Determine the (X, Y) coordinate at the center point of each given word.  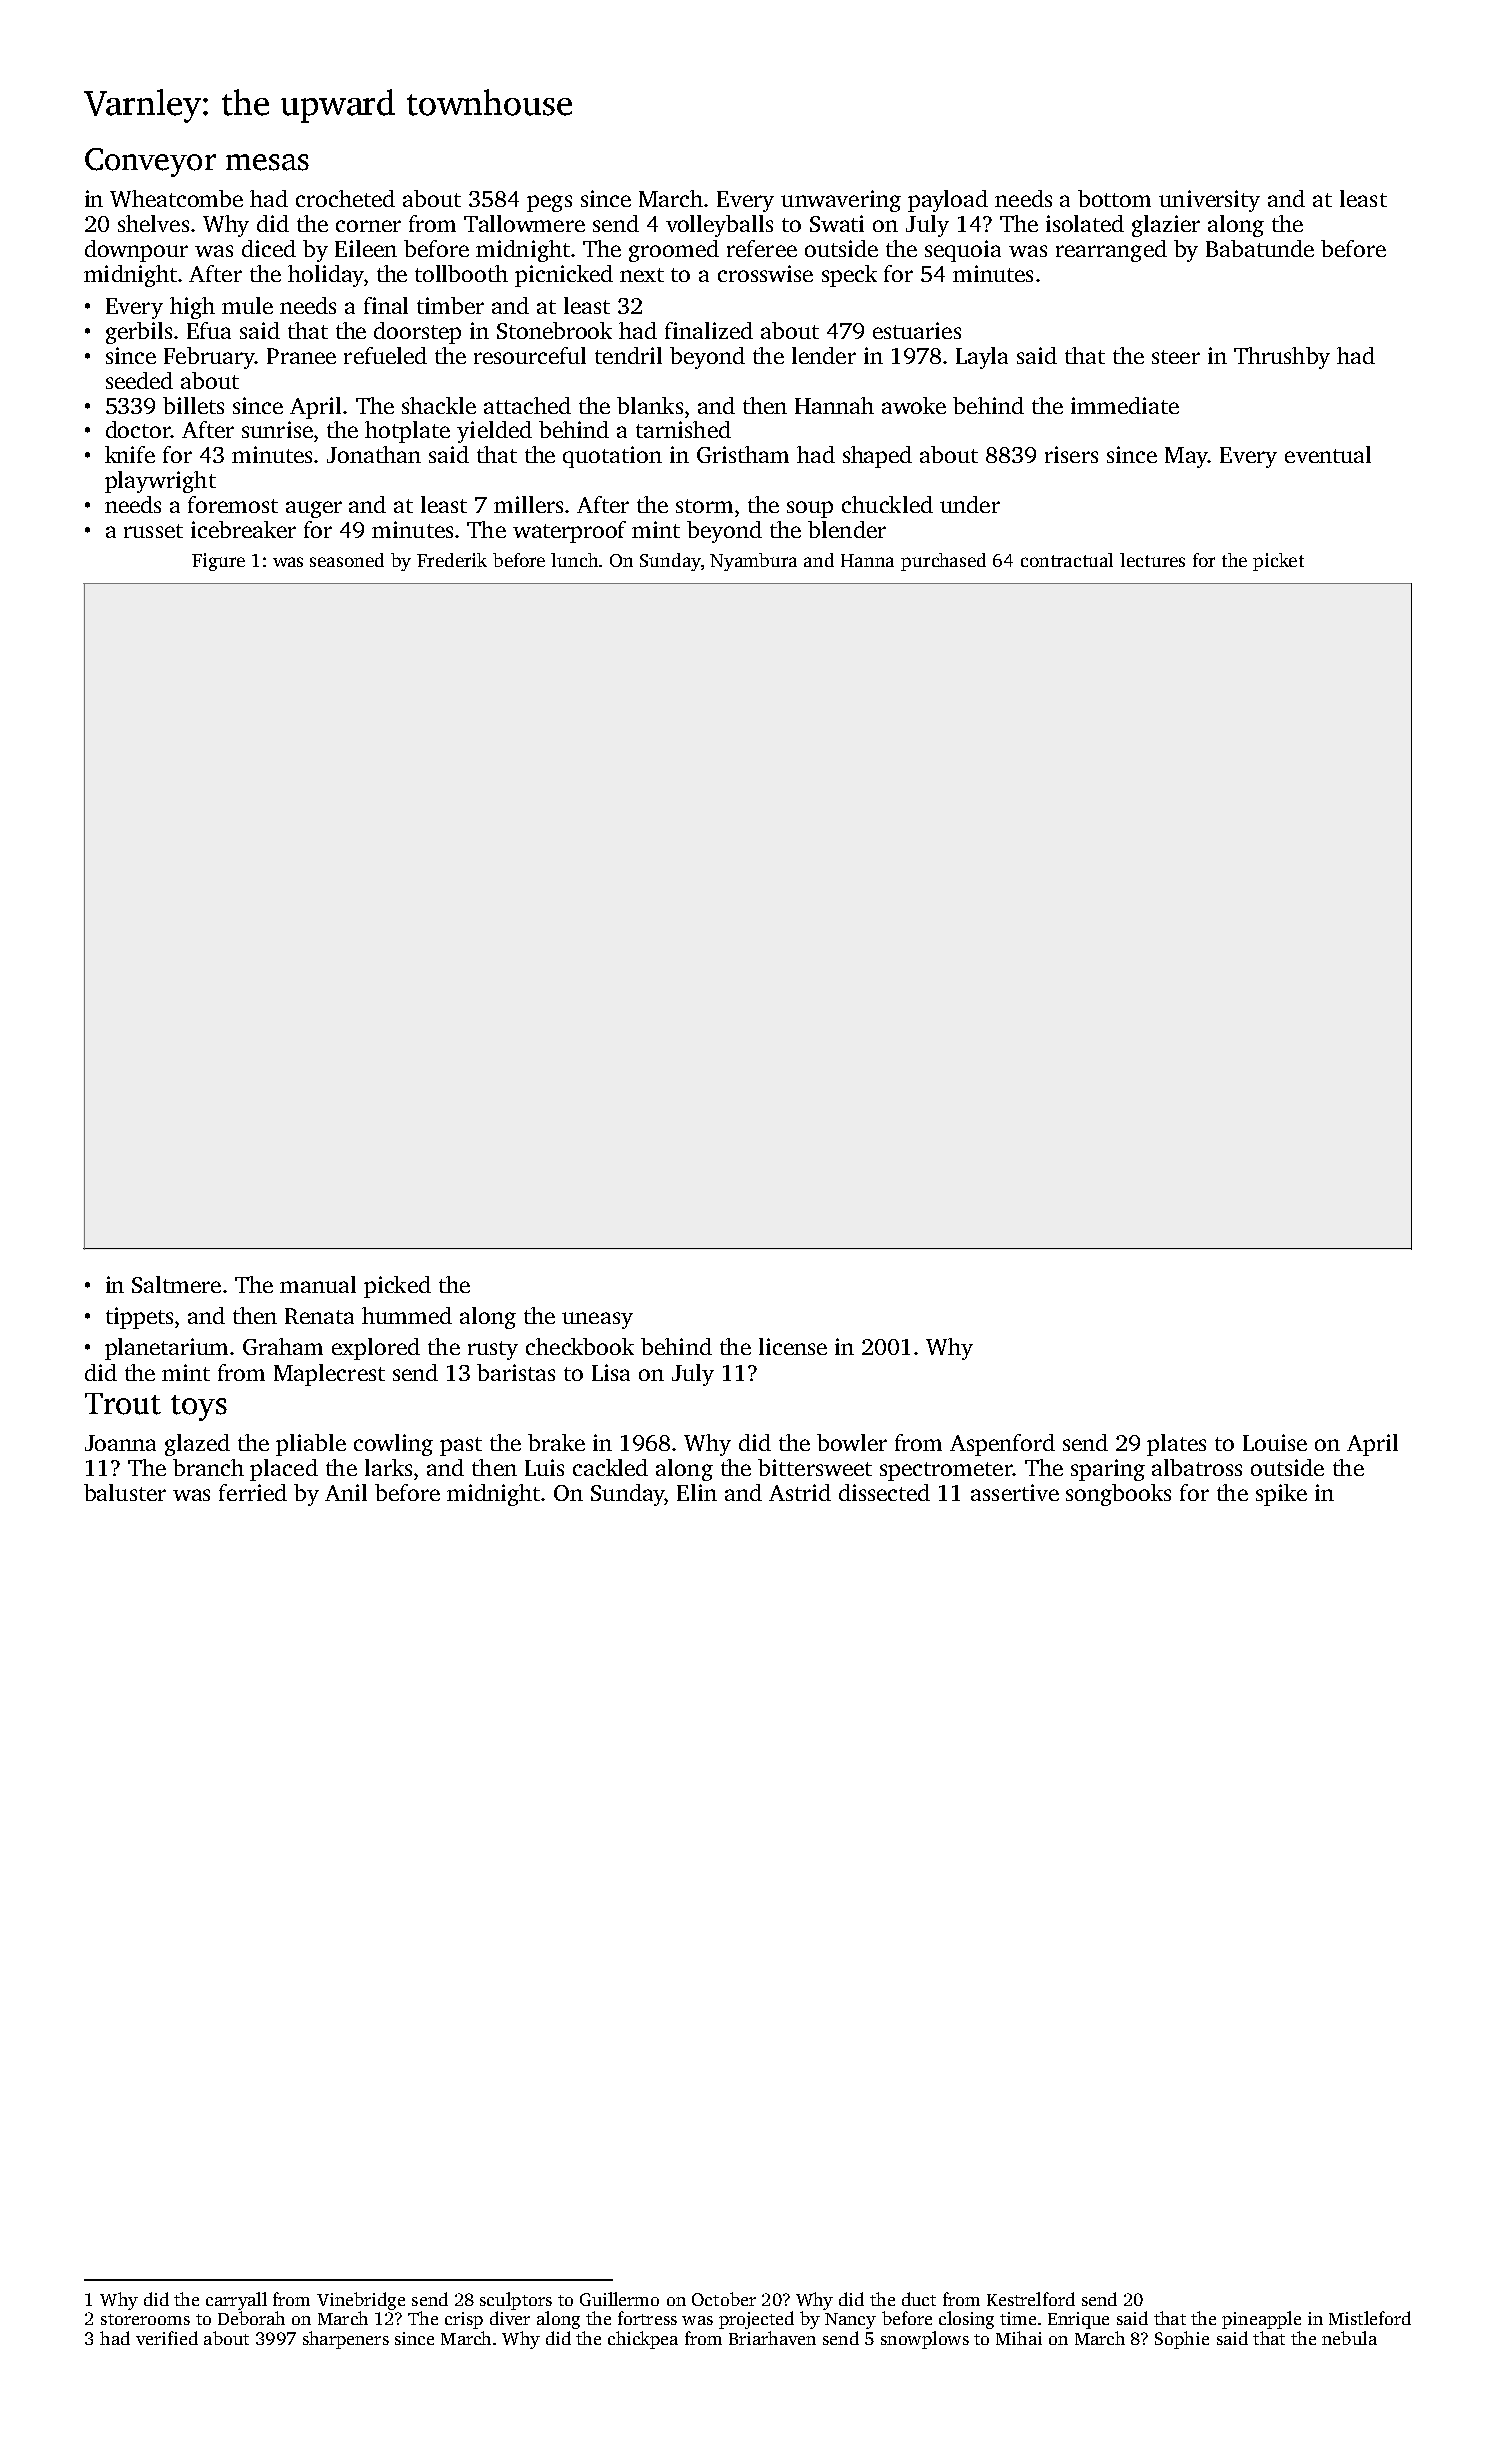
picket (1278, 562)
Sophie (1182, 2340)
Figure (218, 562)
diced (269, 248)
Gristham (743, 454)
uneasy (597, 1320)
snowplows (925, 2340)
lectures (1152, 560)
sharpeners (346, 2340)
